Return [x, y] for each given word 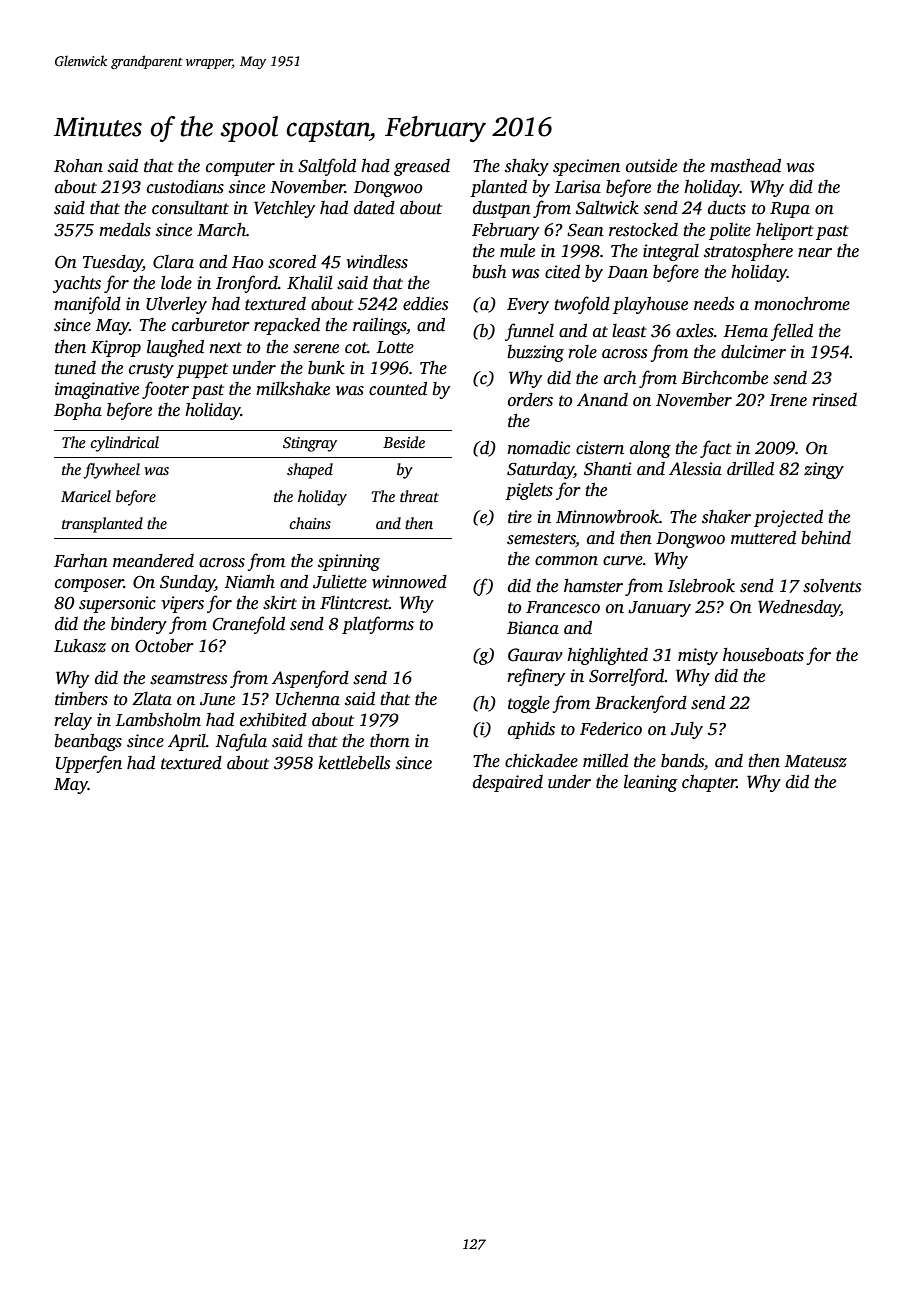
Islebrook [701, 586]
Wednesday [799, 608]
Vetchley [284, 209]
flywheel [111, 471]
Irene [788, 400]
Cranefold [249, 625]
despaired [508, 783]
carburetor [211, 325]
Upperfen [89, 764]
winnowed [409, 582]
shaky [527, 167]
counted [398, 389]
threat [419, 496]
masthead [745, 166]
